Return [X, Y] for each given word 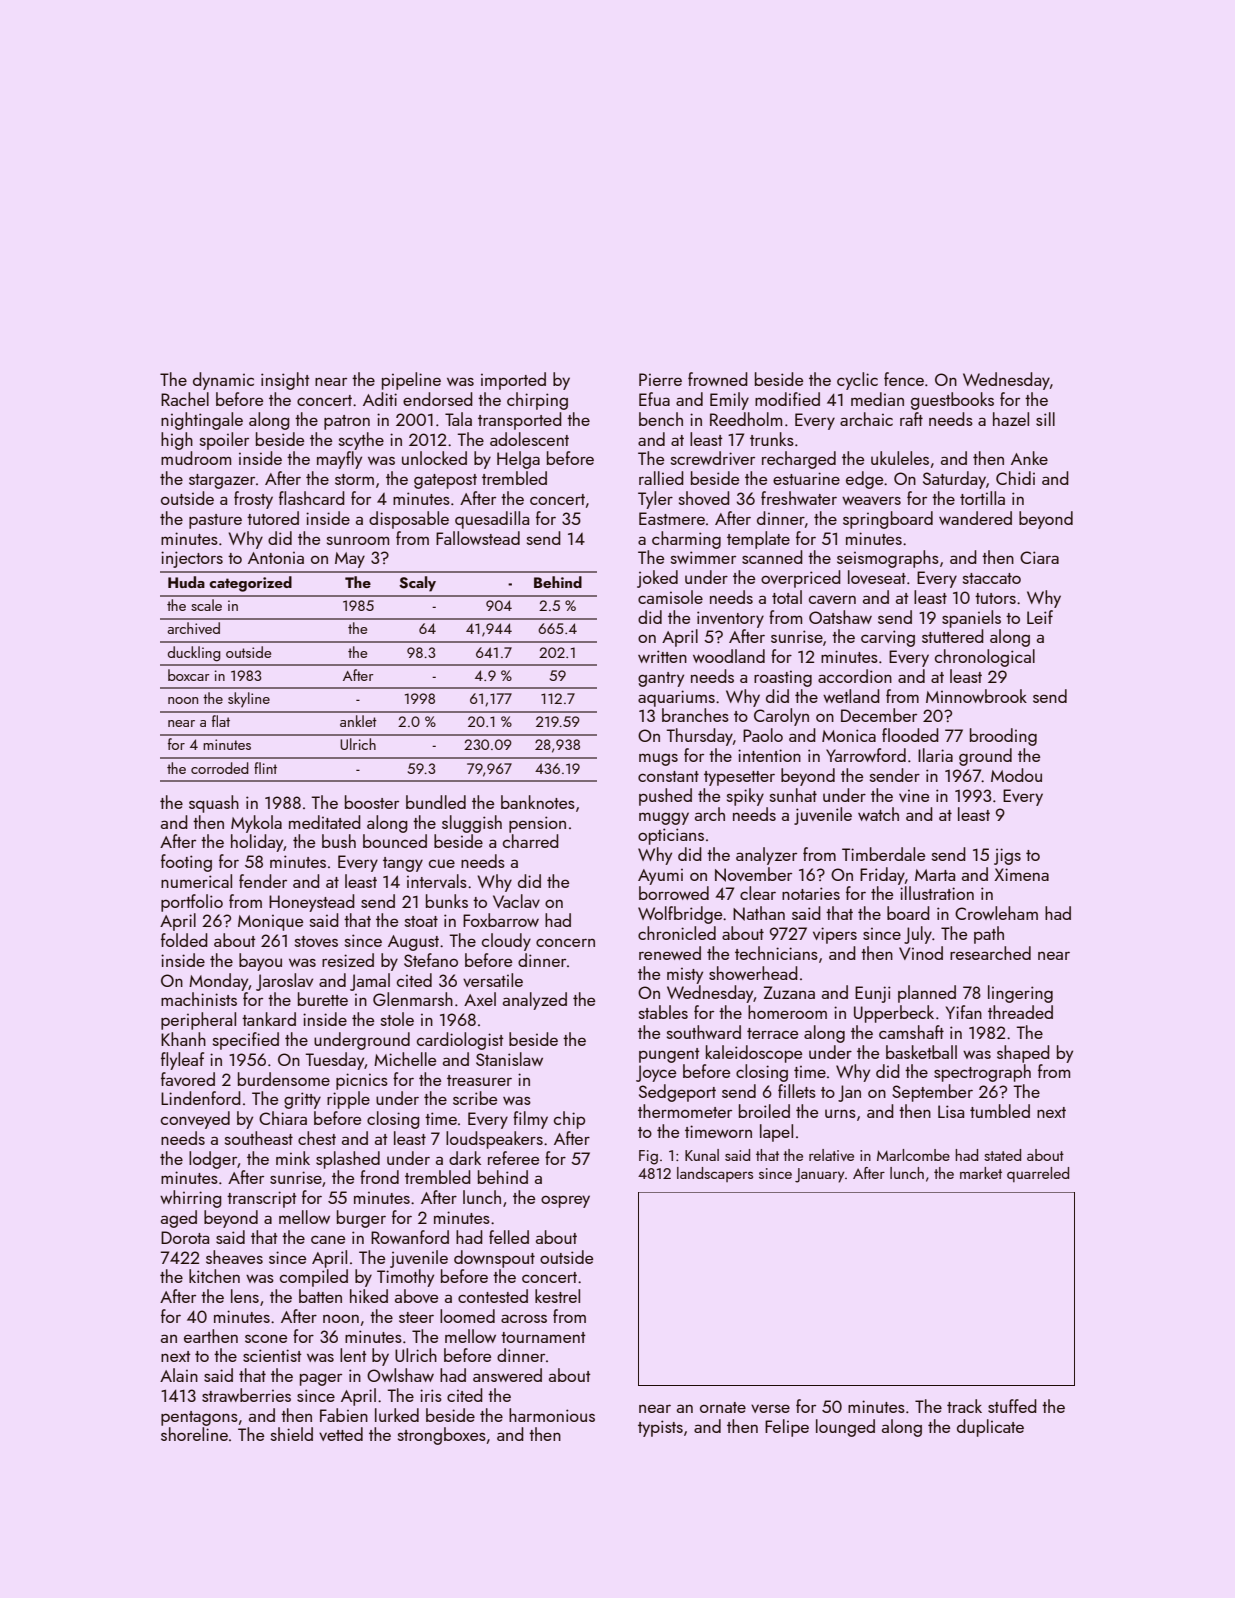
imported [513, 381]
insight [285, 381]
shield [292, 1434]
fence [904, 379]
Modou [1016, 775]
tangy [403, 864]
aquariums [676, 698]
